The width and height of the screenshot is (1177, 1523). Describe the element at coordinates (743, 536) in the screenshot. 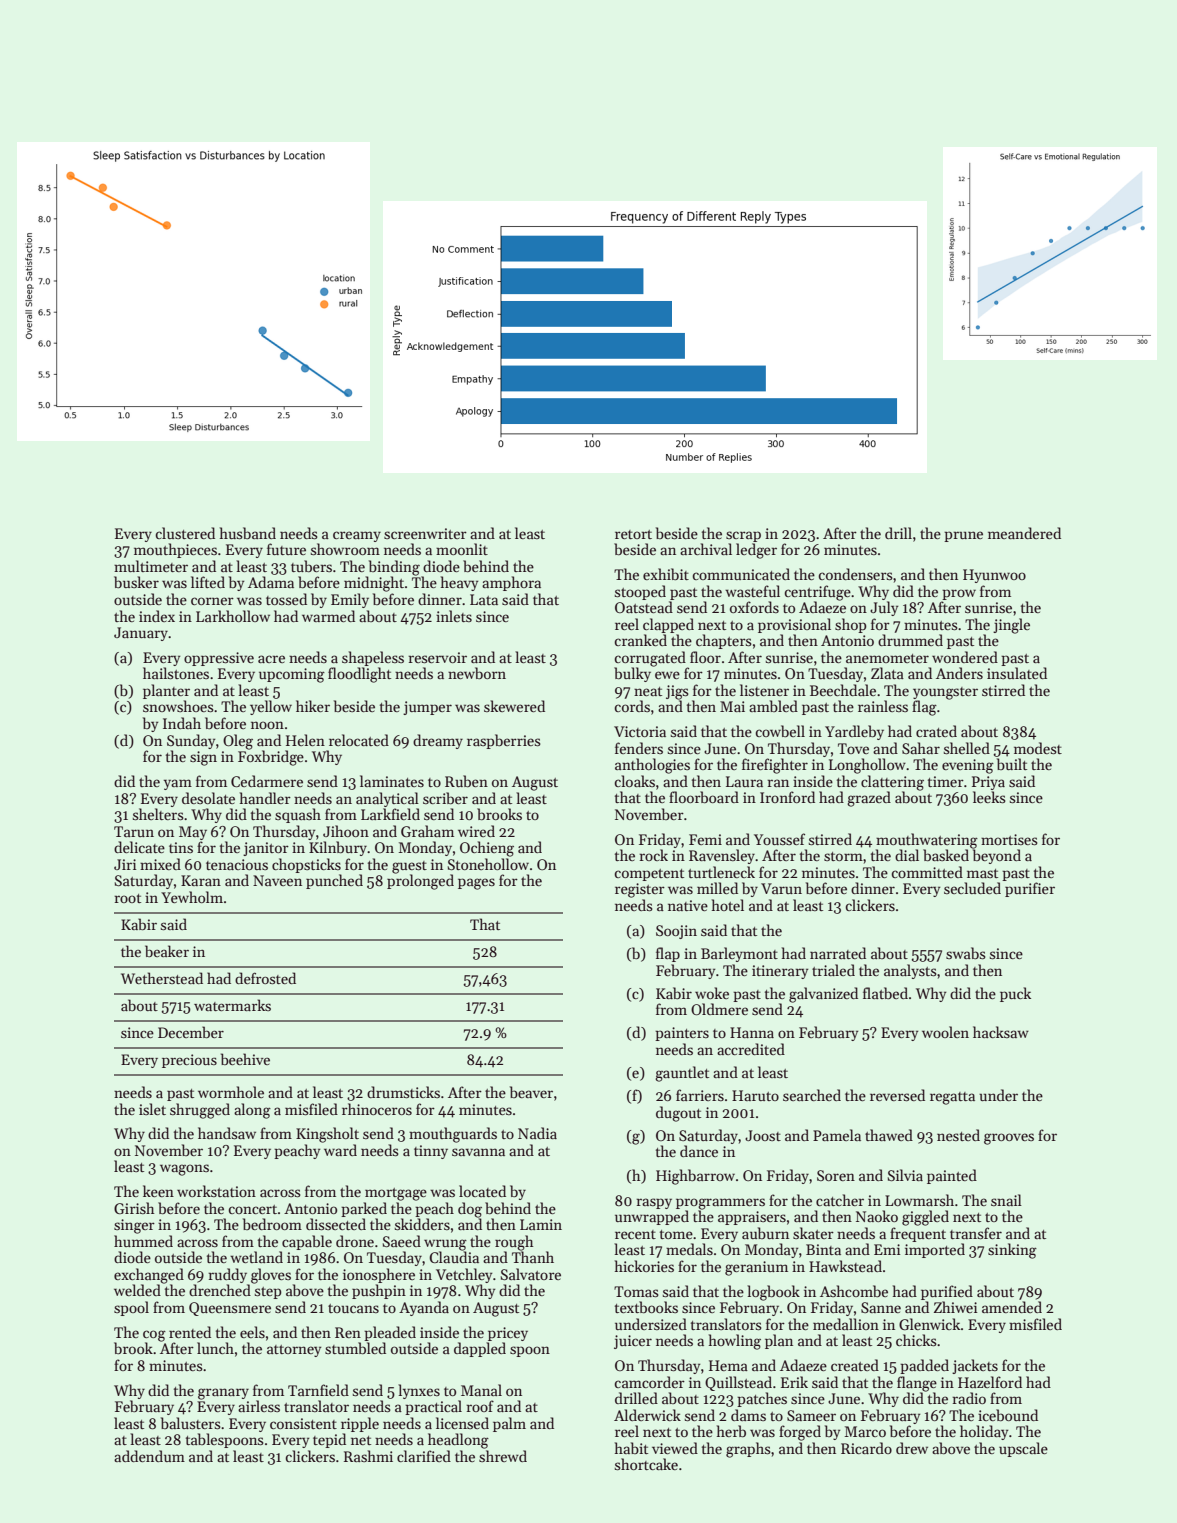

I see `scrap` at that location.
